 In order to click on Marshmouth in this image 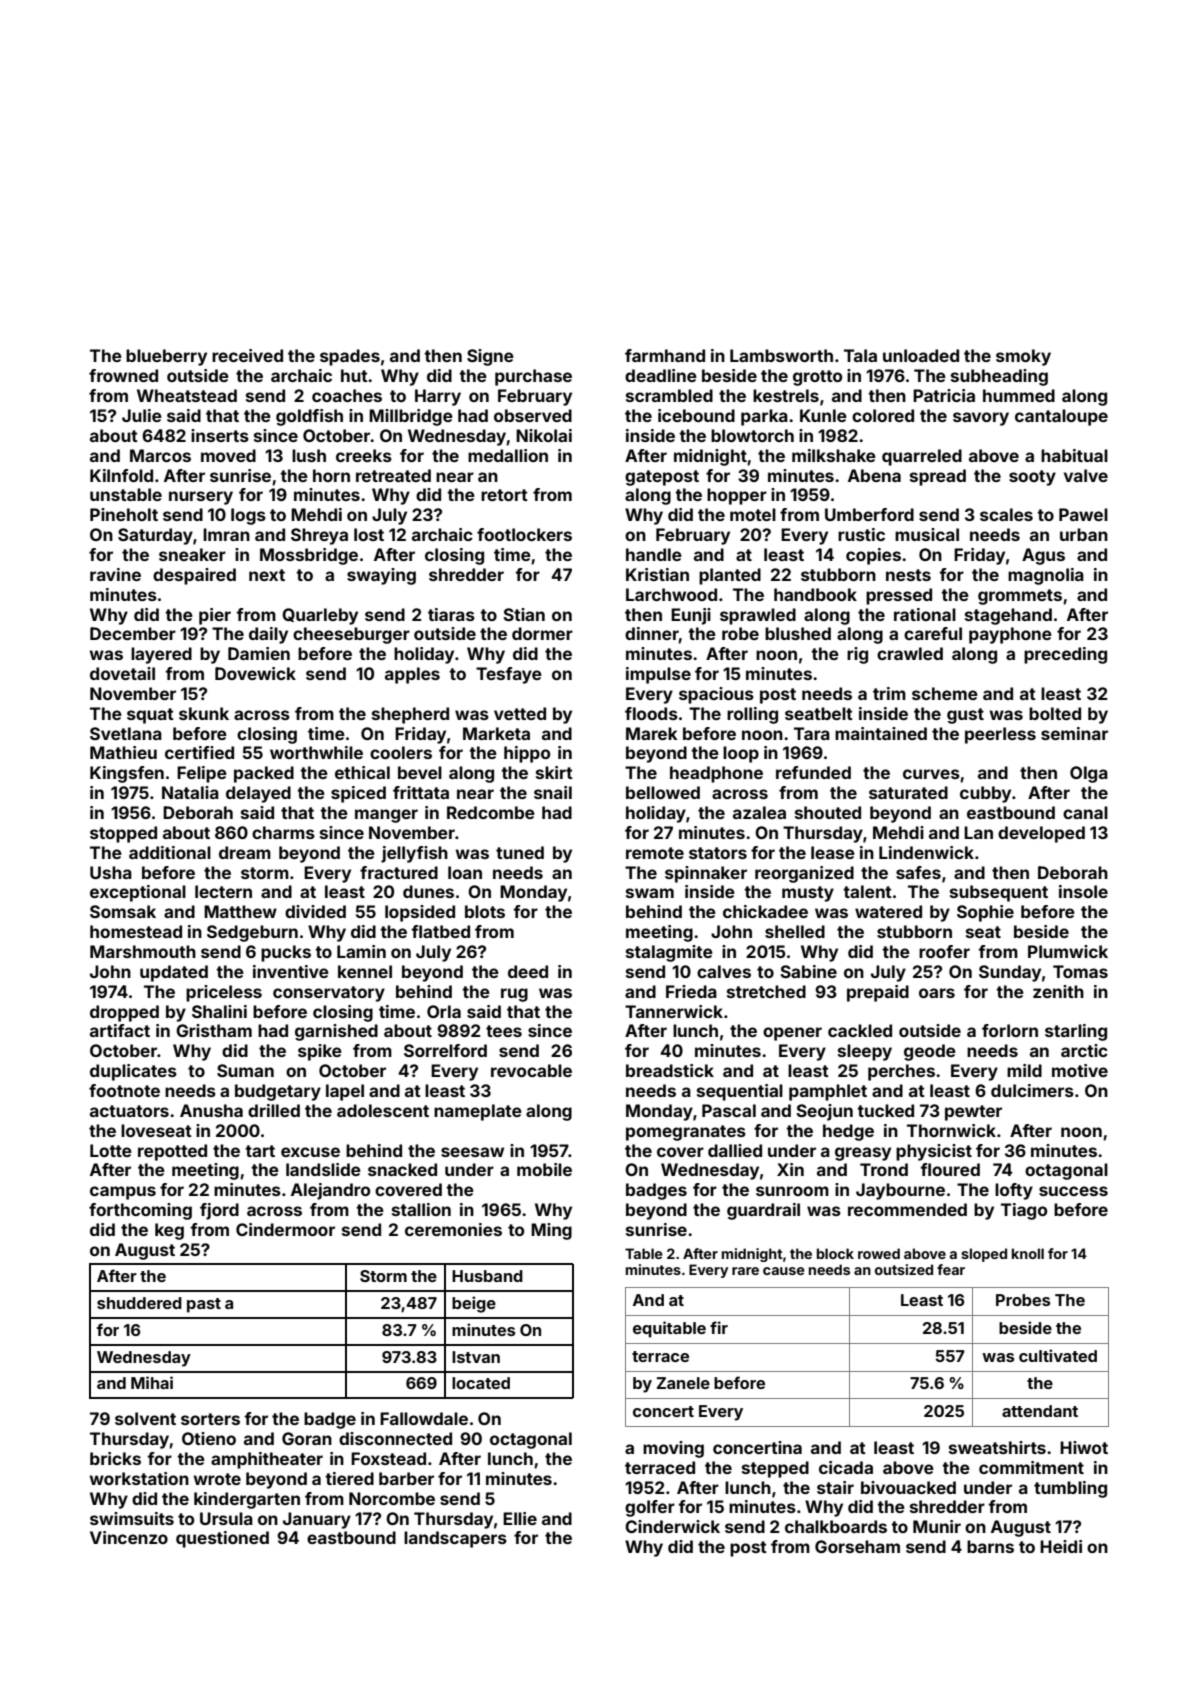, I will do `click(143, 951)`.
